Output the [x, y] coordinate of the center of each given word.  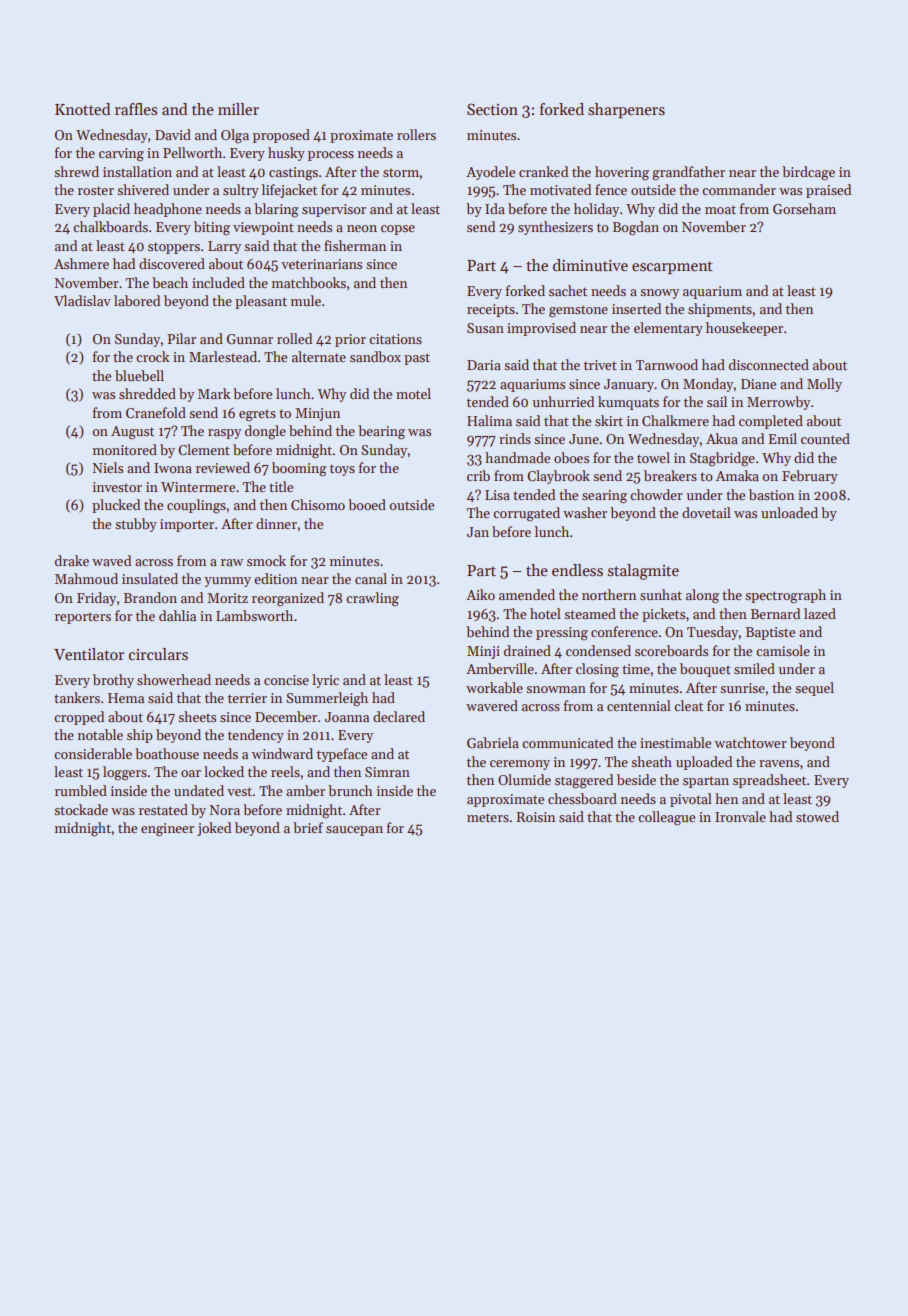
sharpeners [626, 110]
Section [492, 109]
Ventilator [89, 654]
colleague [666, 818]
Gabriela [493, 742]
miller [238, 109]
